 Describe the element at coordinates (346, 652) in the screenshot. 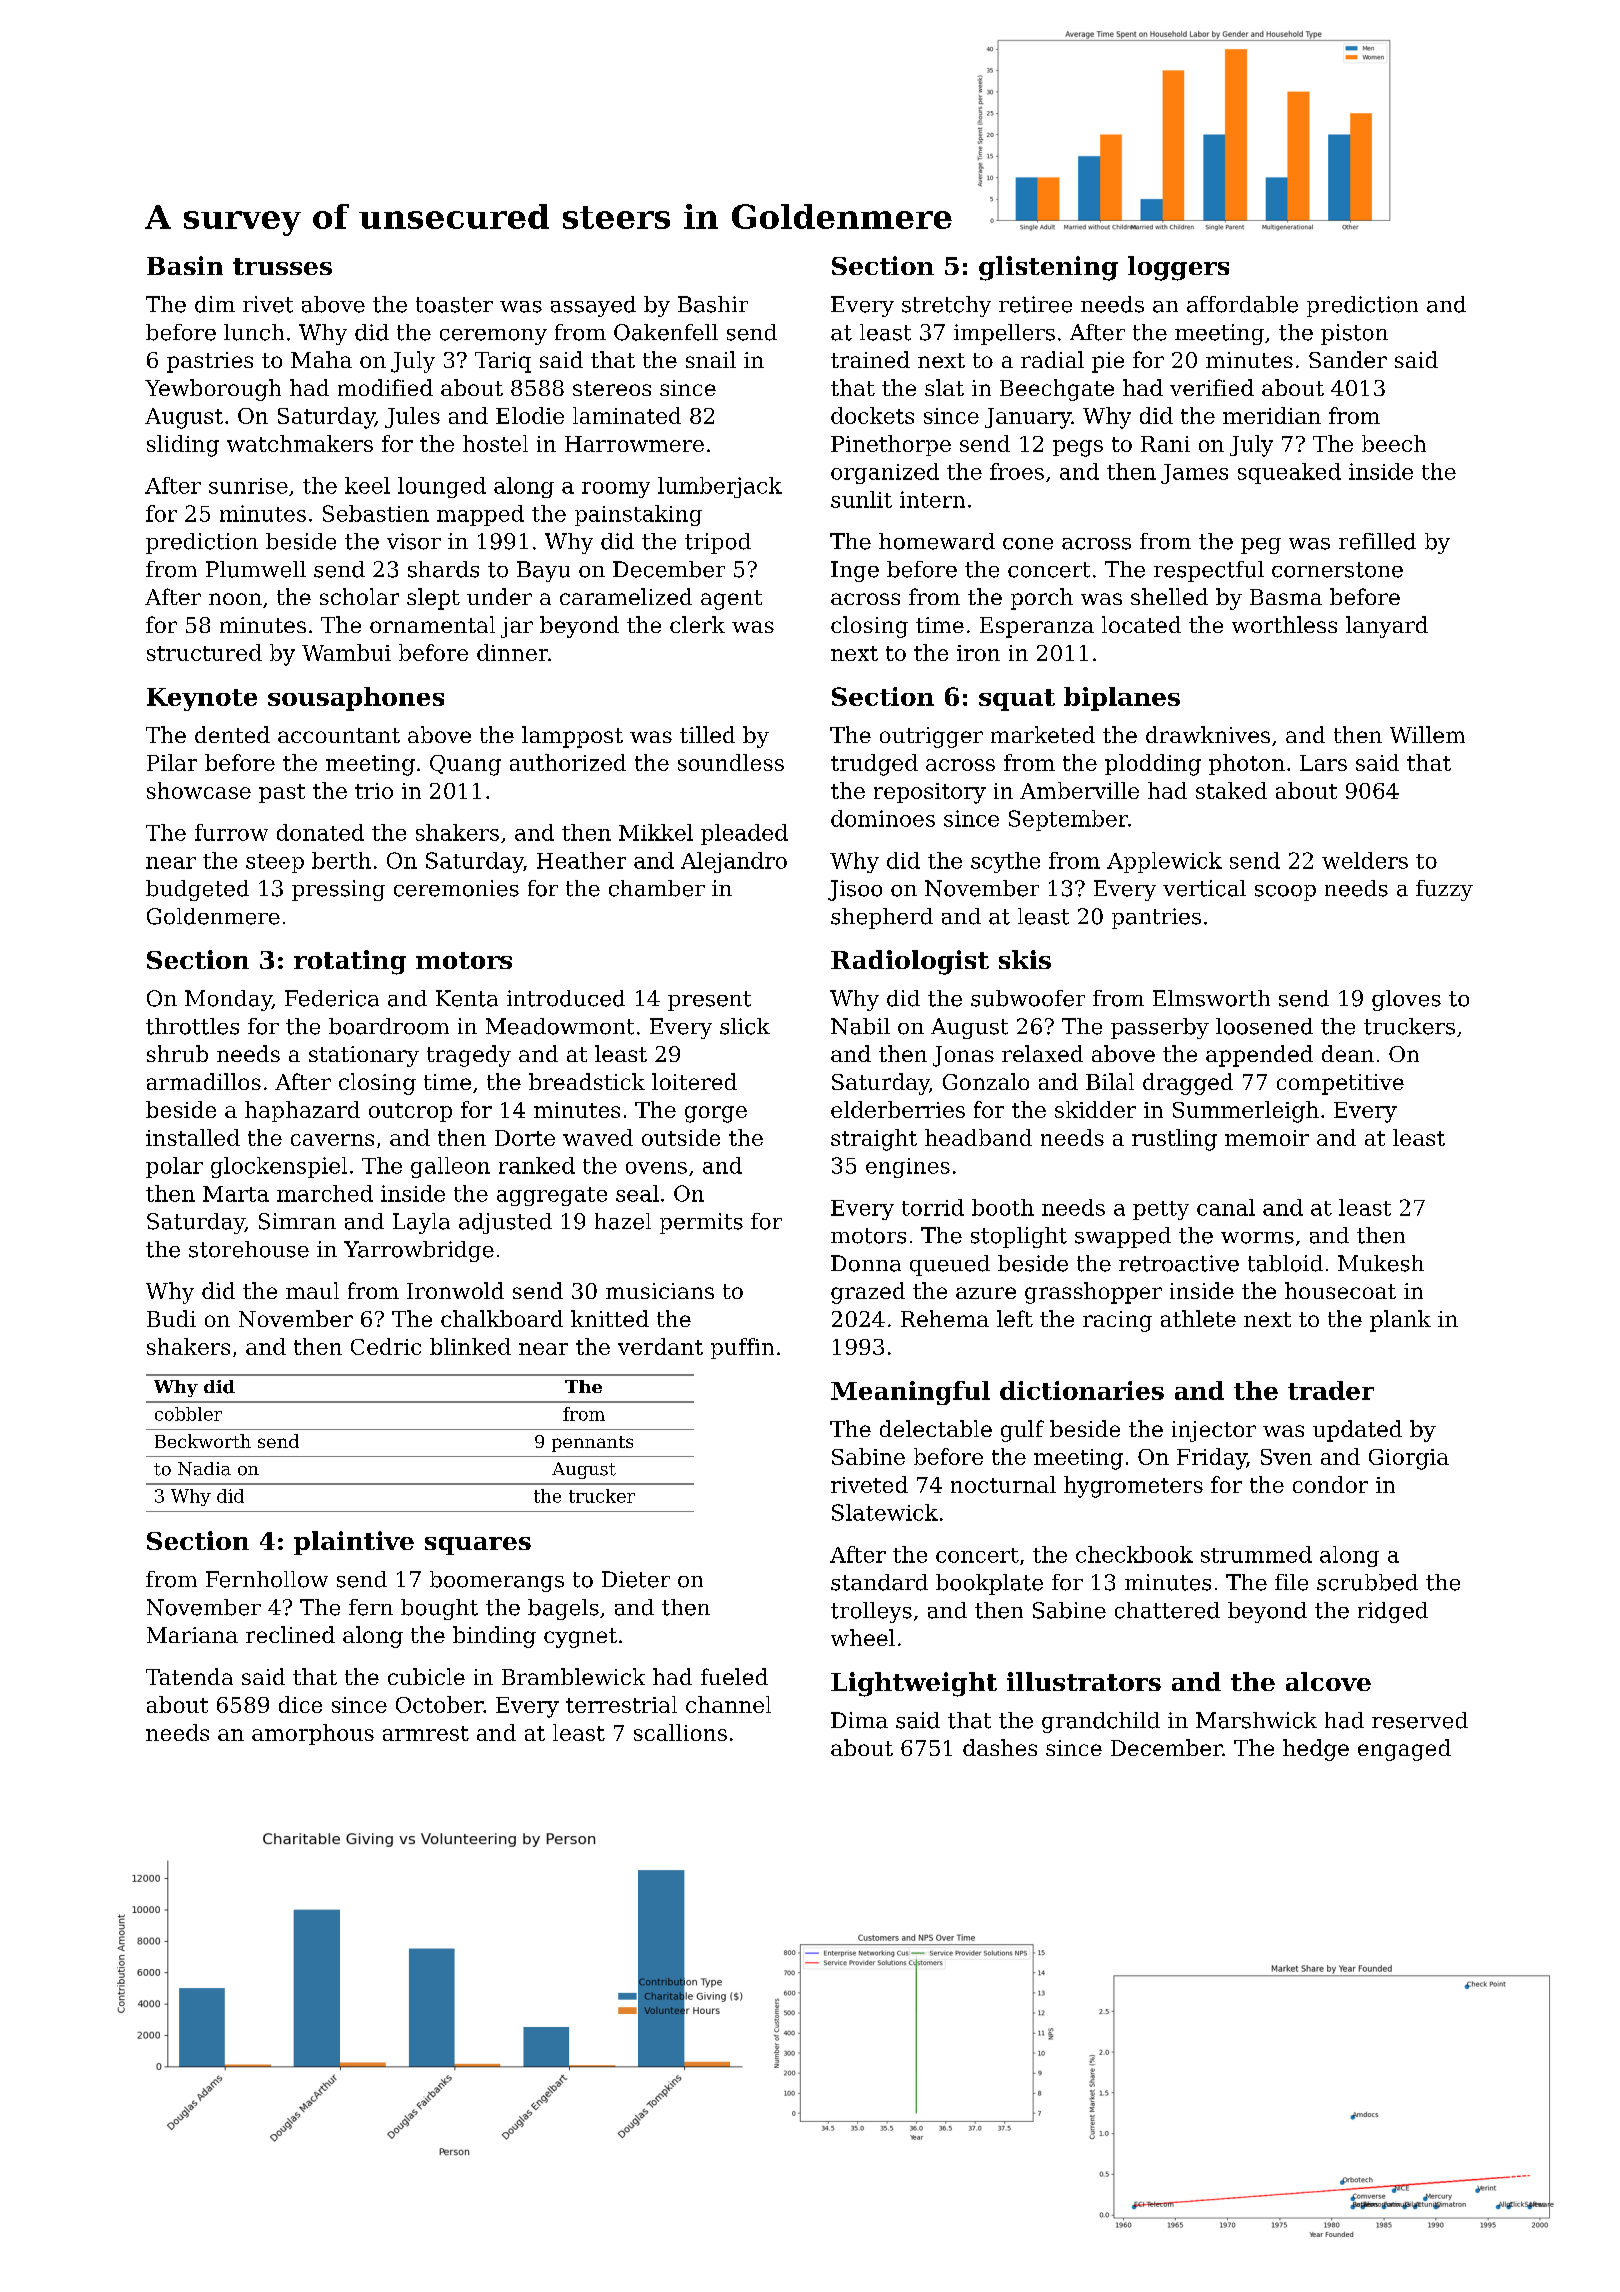

I see `Wambui` at that location.
